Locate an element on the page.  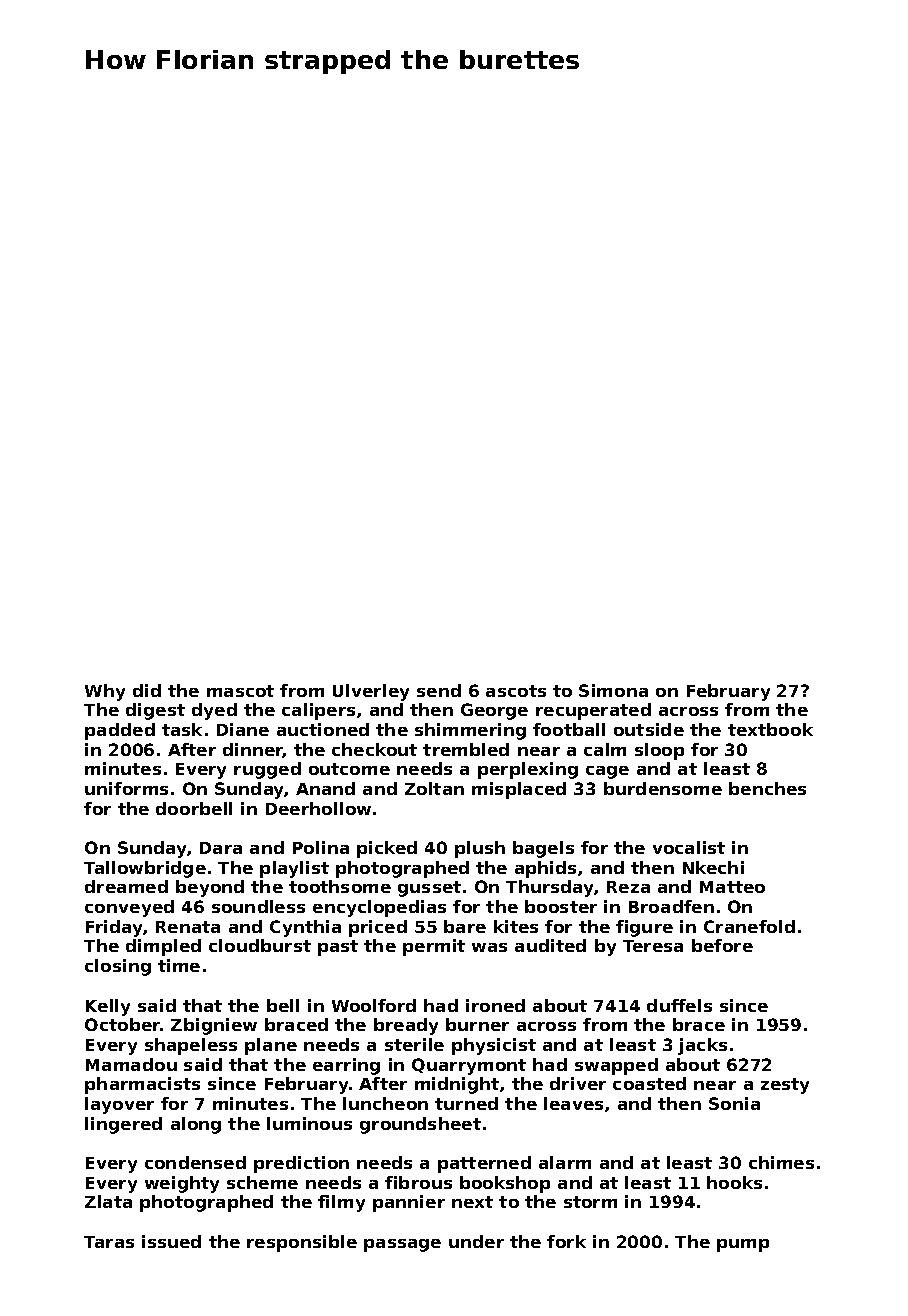
did is located at coordinates (147, 690).
